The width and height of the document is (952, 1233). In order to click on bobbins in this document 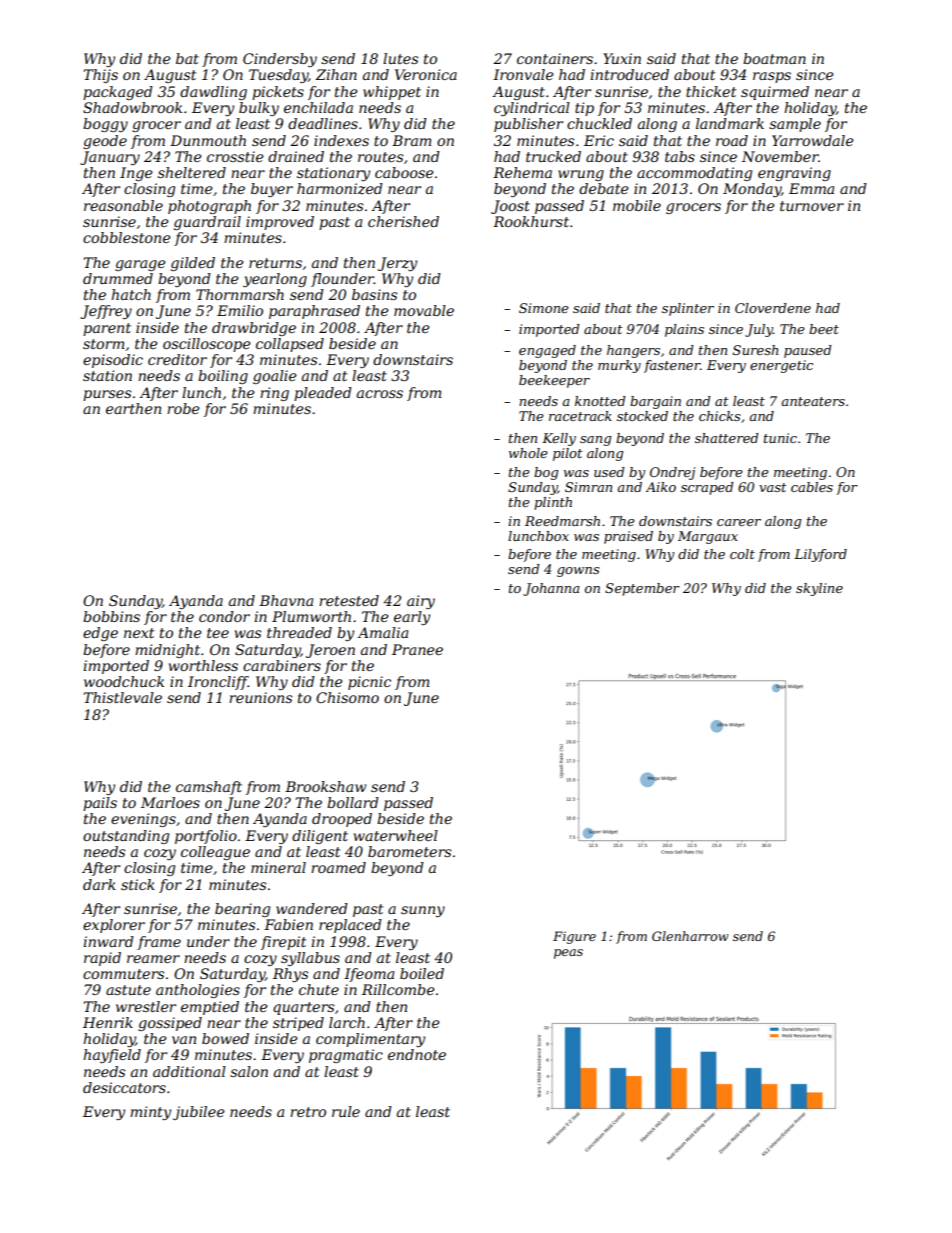, I will do `click(111, 616)`.
